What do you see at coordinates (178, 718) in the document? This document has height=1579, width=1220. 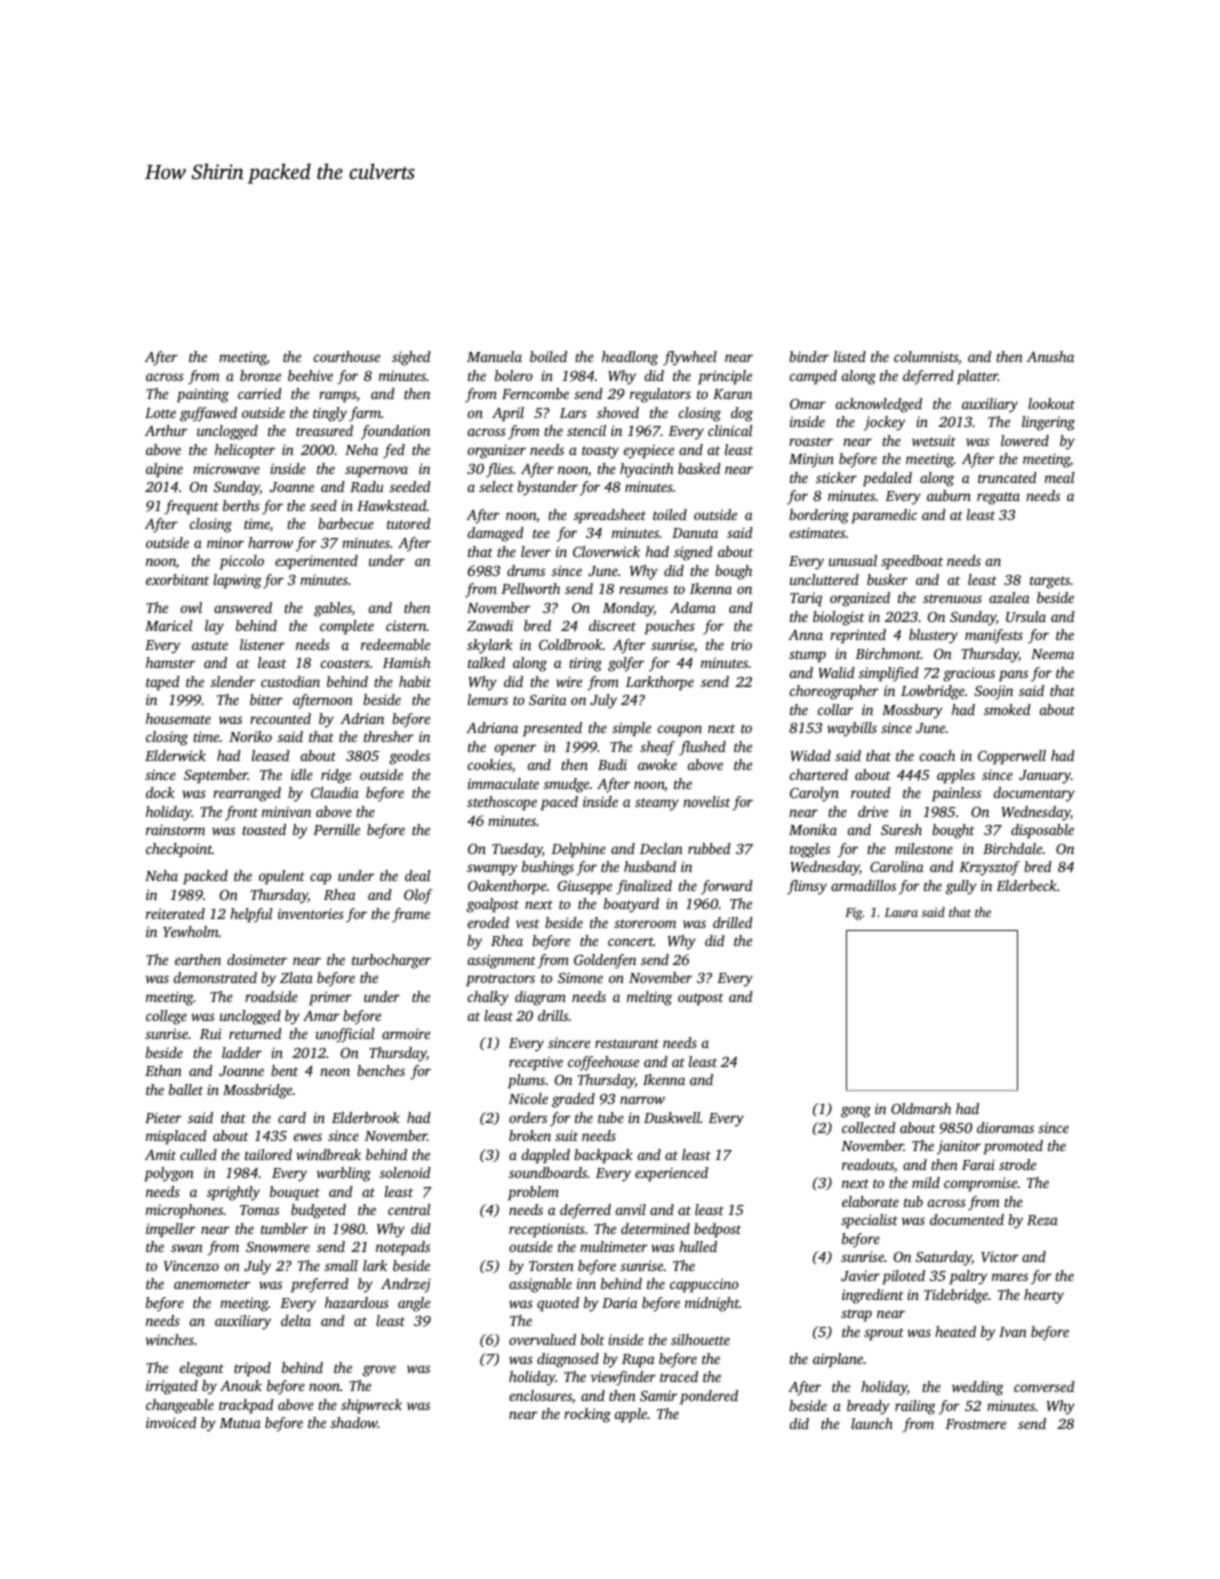 I see `housemate` at bounding box center [178, 718].
